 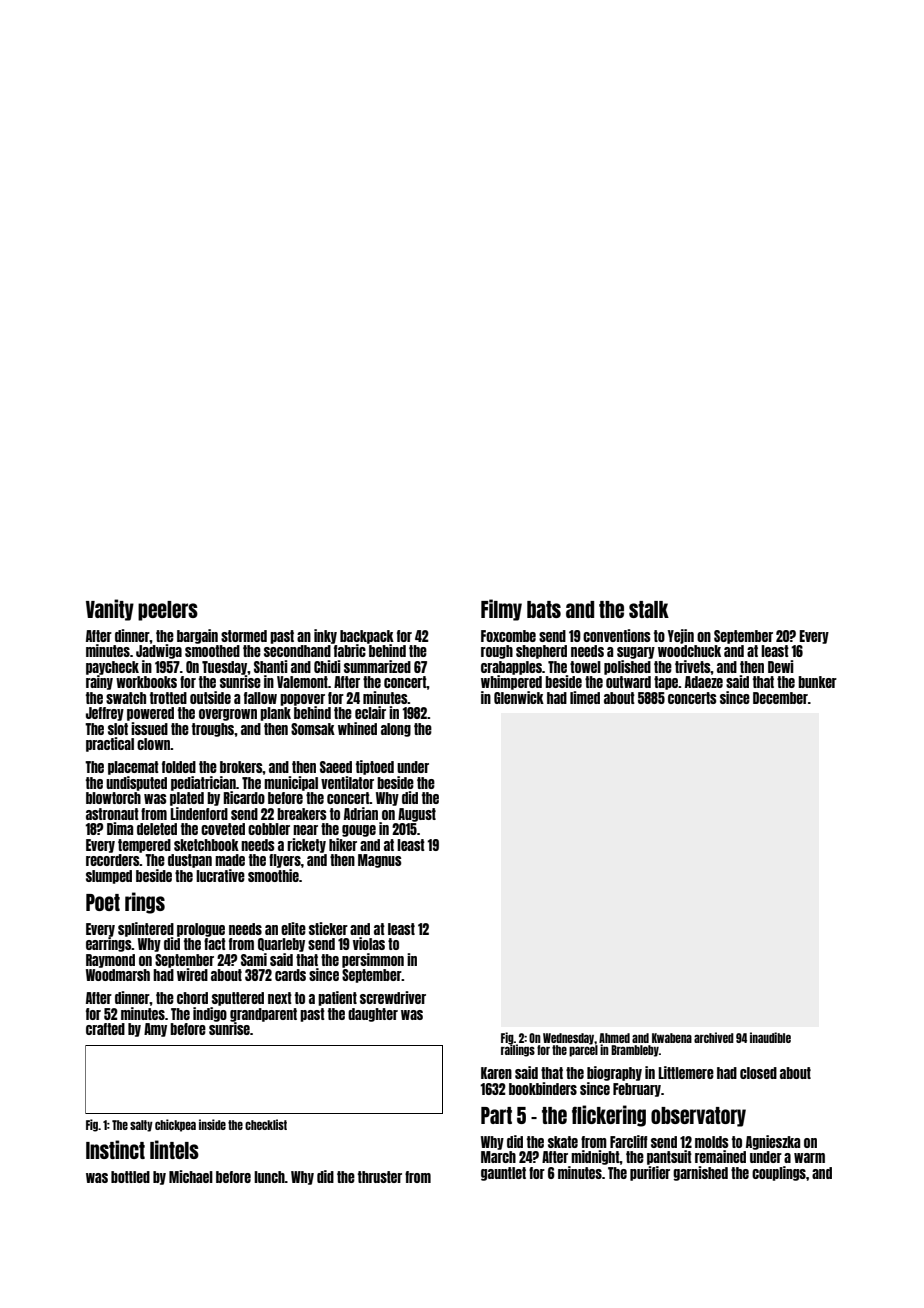 What do you see at coordinates (780, 698) in the document?
I see `December` at bounding box center [780, 698].
